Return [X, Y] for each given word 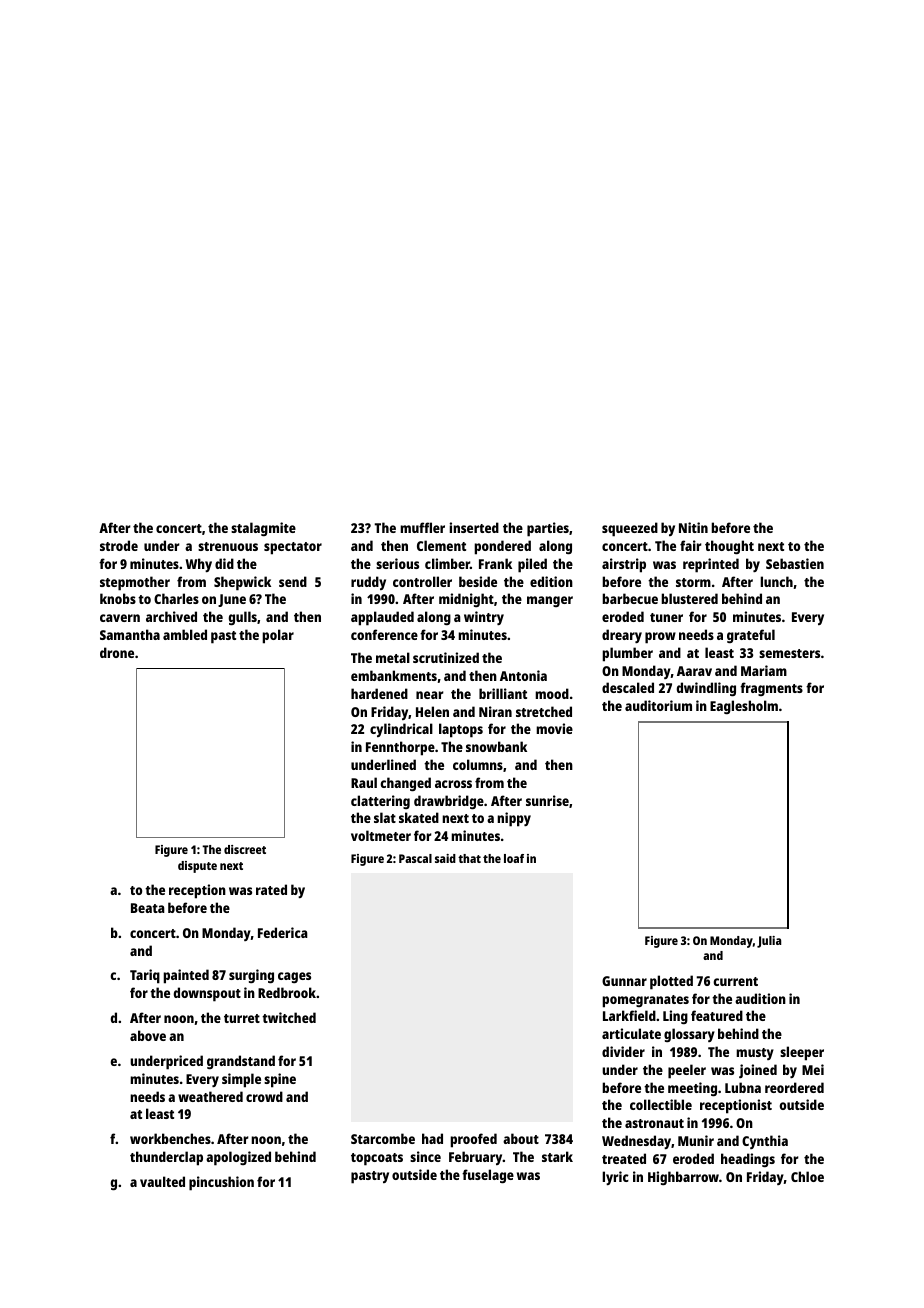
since [425, 1156]
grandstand [241, 1062]
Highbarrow [683, 1178]
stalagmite [263, 529]
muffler [422, 527]
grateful [751, 636]
